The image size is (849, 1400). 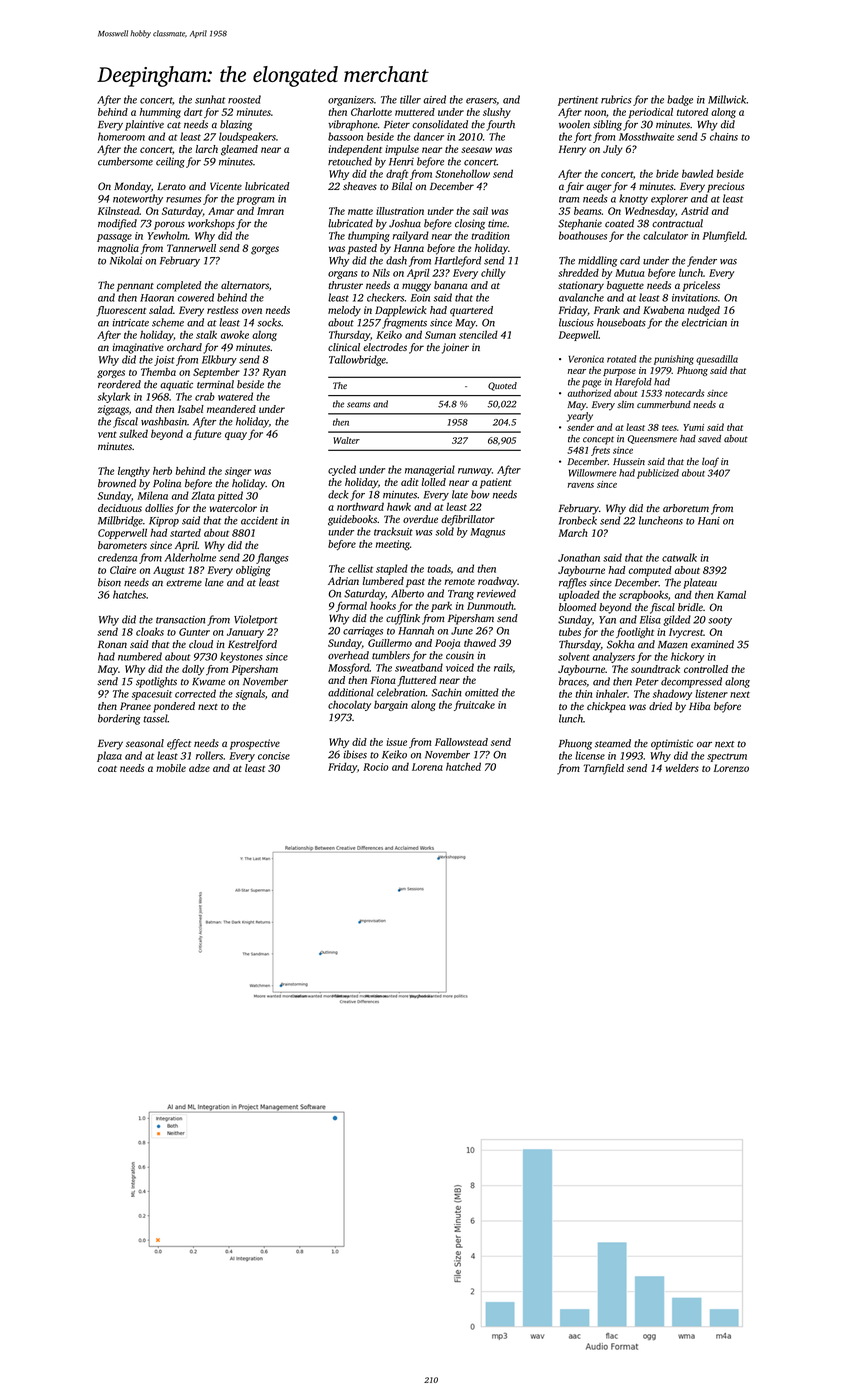 What do you see at coordinates (231, 409) in the screenshot?
I see `meandered` at bounding box center [231, 409].
